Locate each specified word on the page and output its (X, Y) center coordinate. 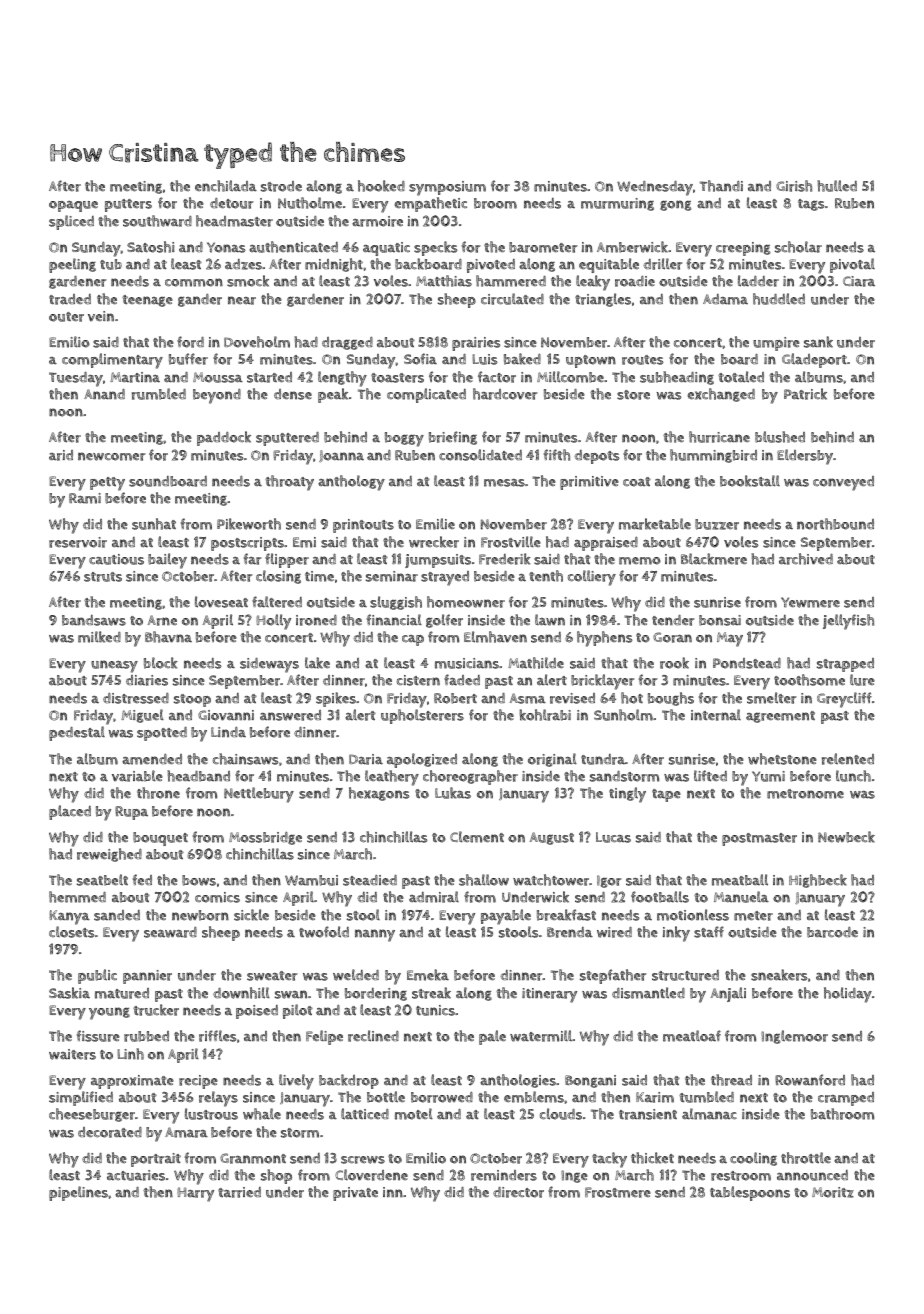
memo (640, 561)
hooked (381, 186)
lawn (550, 620)
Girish (794, 186)
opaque (73, 206)
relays (218, 1099)
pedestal (77, 733)
